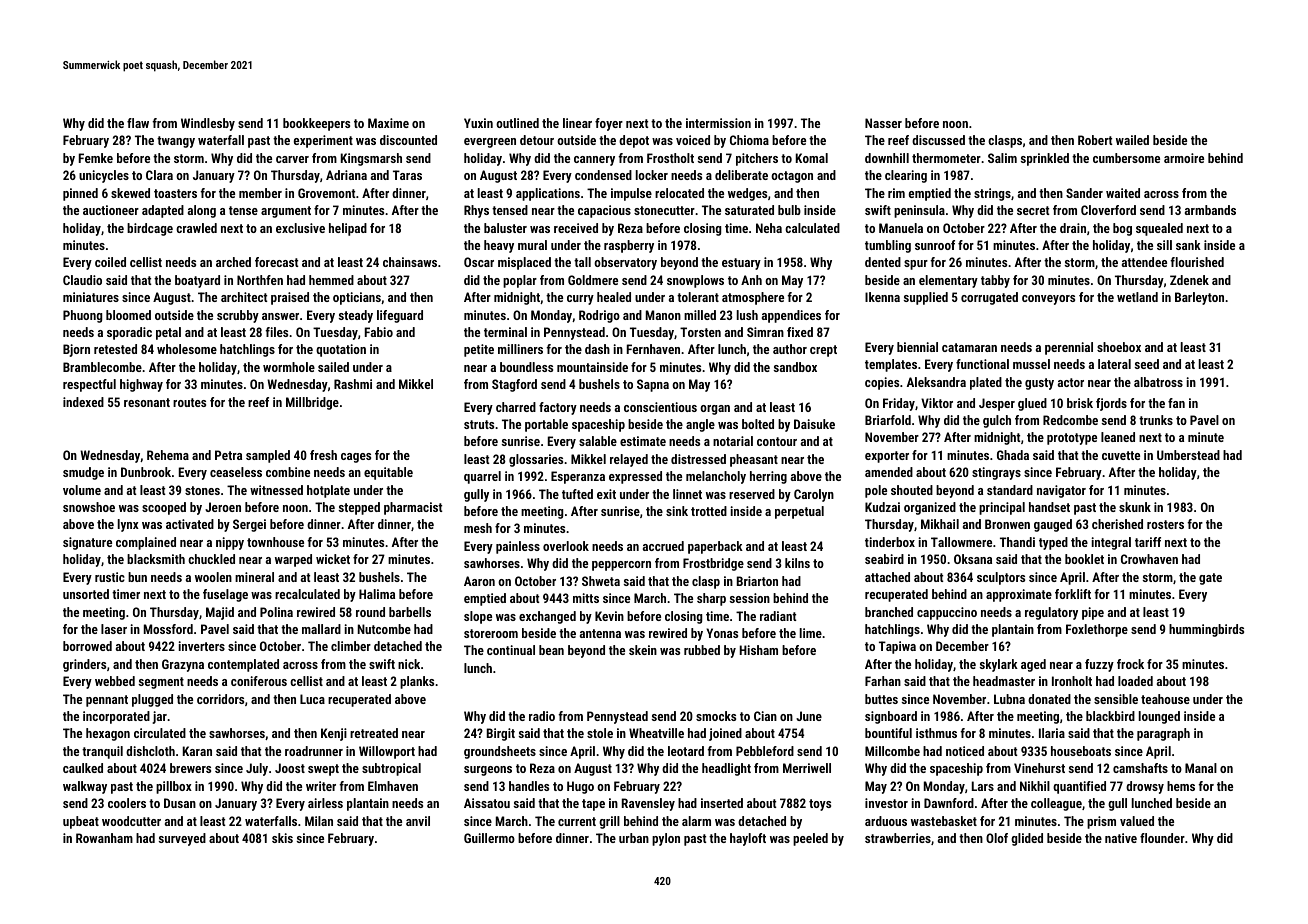 The height and width of the document is (924, 1308). I want to click on intermission, so click(718, 123).
